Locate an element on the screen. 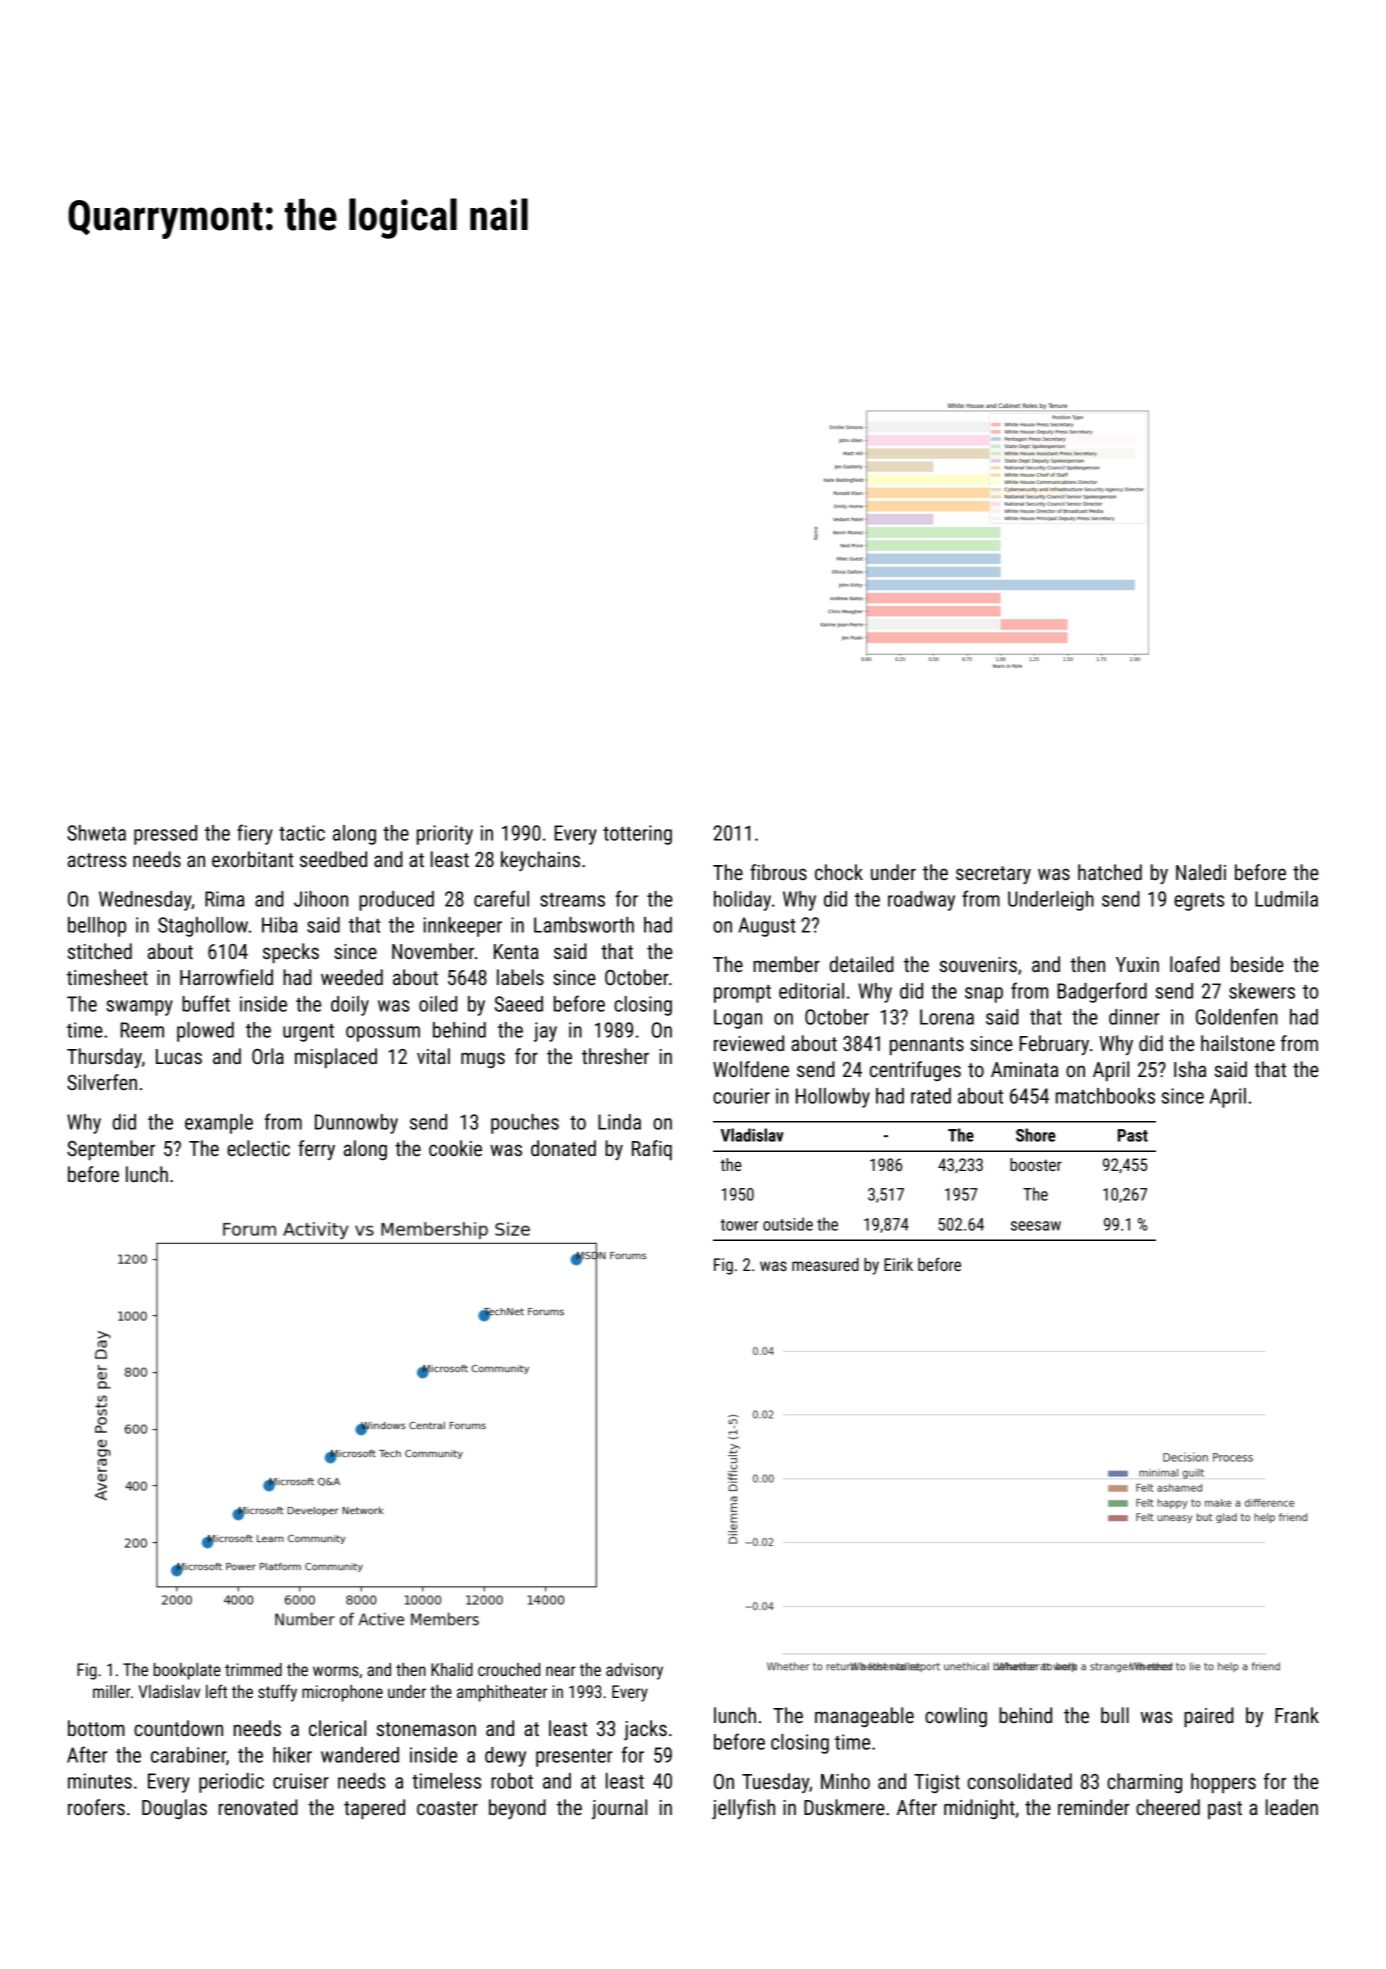 Image resolution: width=1386 pixels, height=1969 pixels. prompt is located at coordinates (742, 994).
